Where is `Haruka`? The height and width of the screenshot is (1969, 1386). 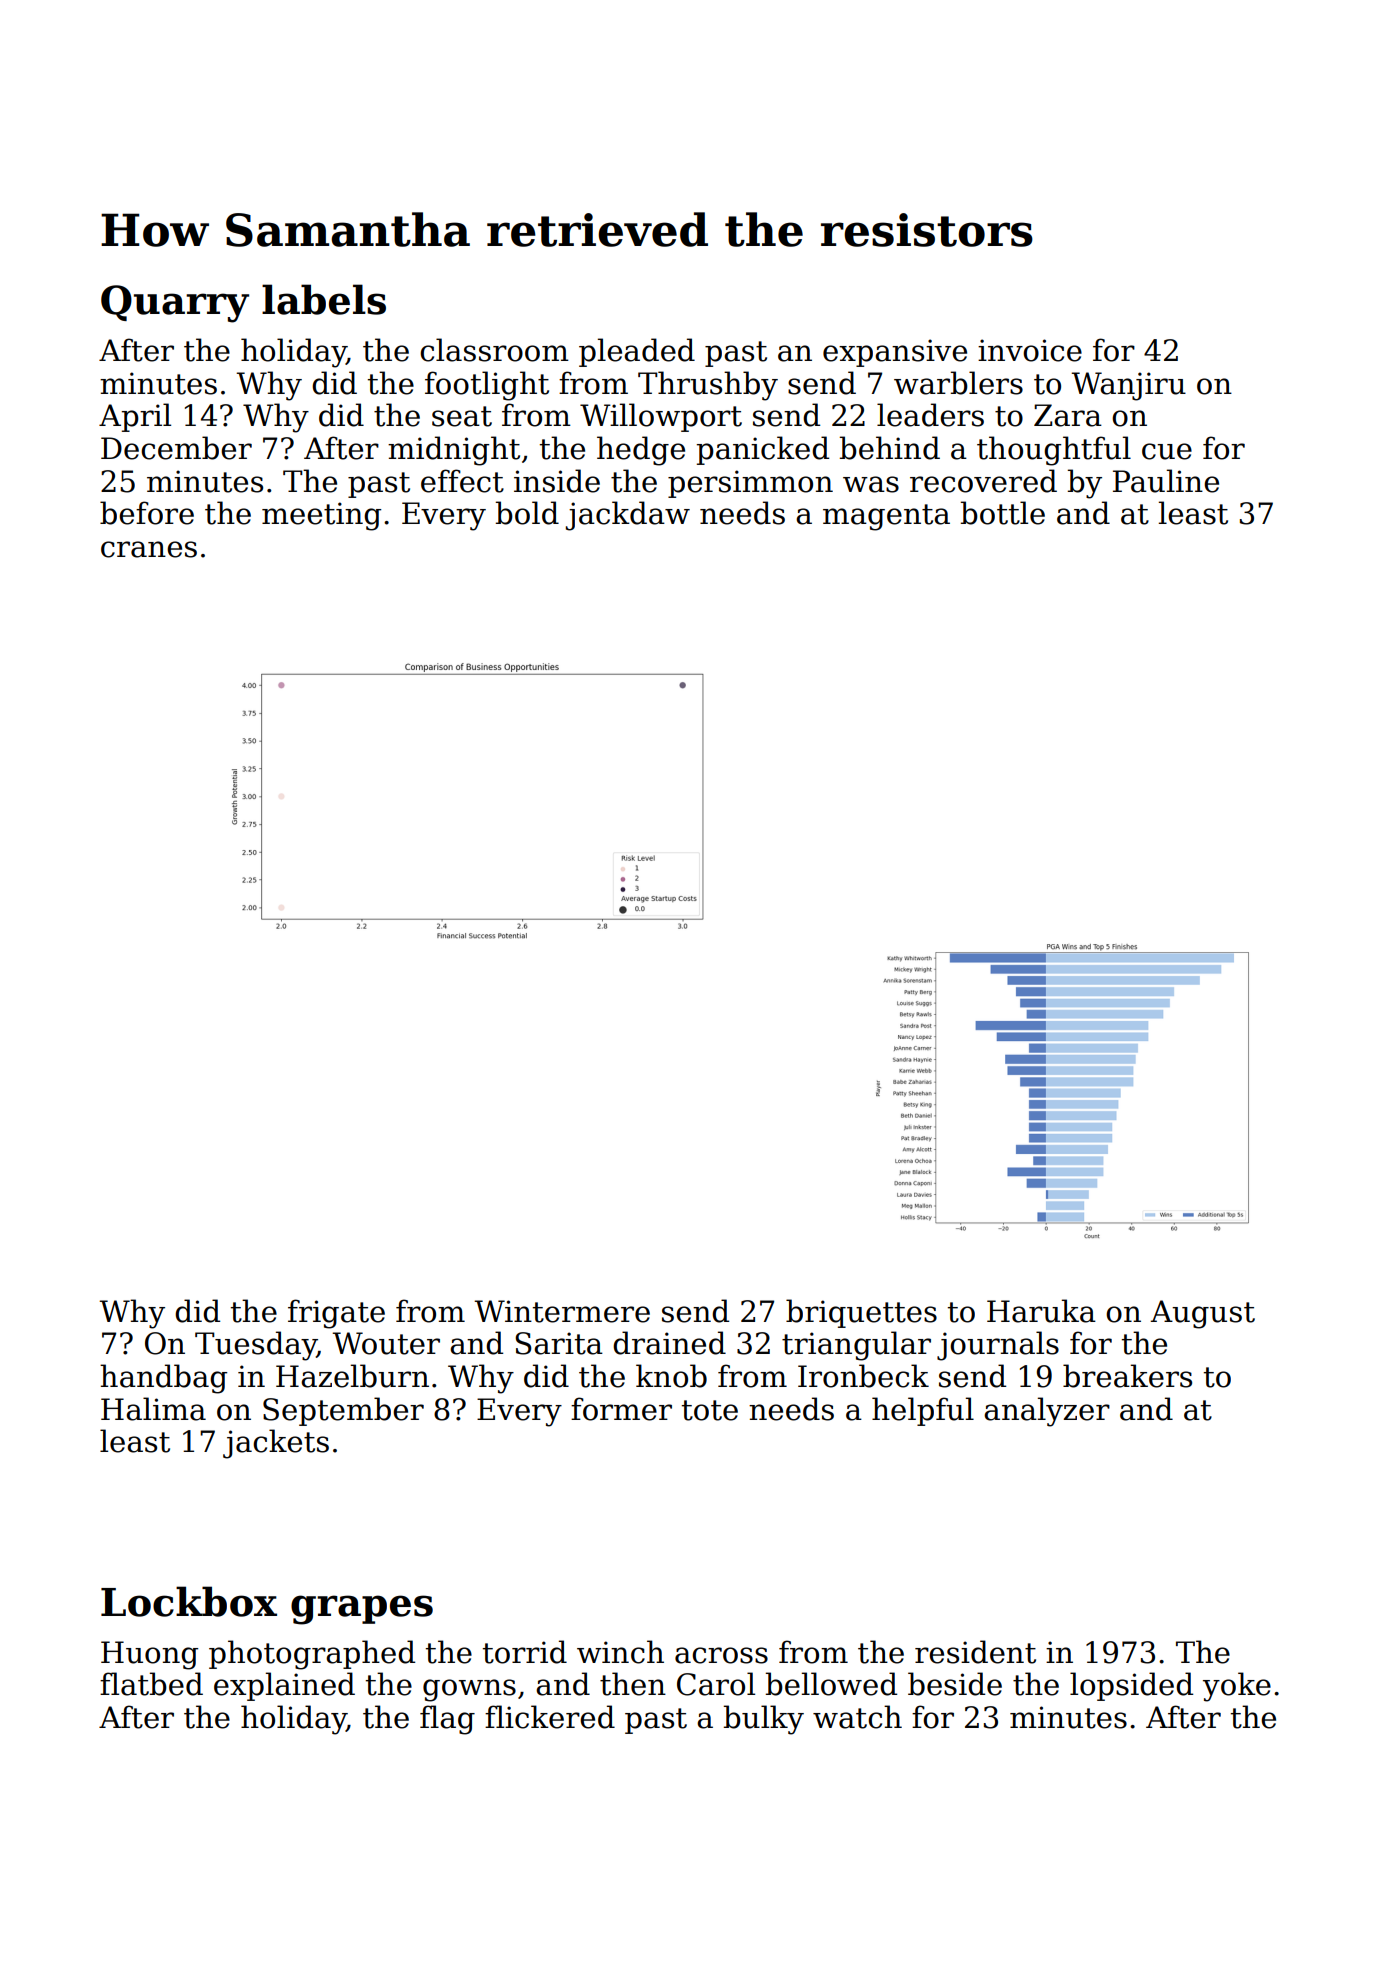 Haruka is located at coordinates (1041, 1311).
